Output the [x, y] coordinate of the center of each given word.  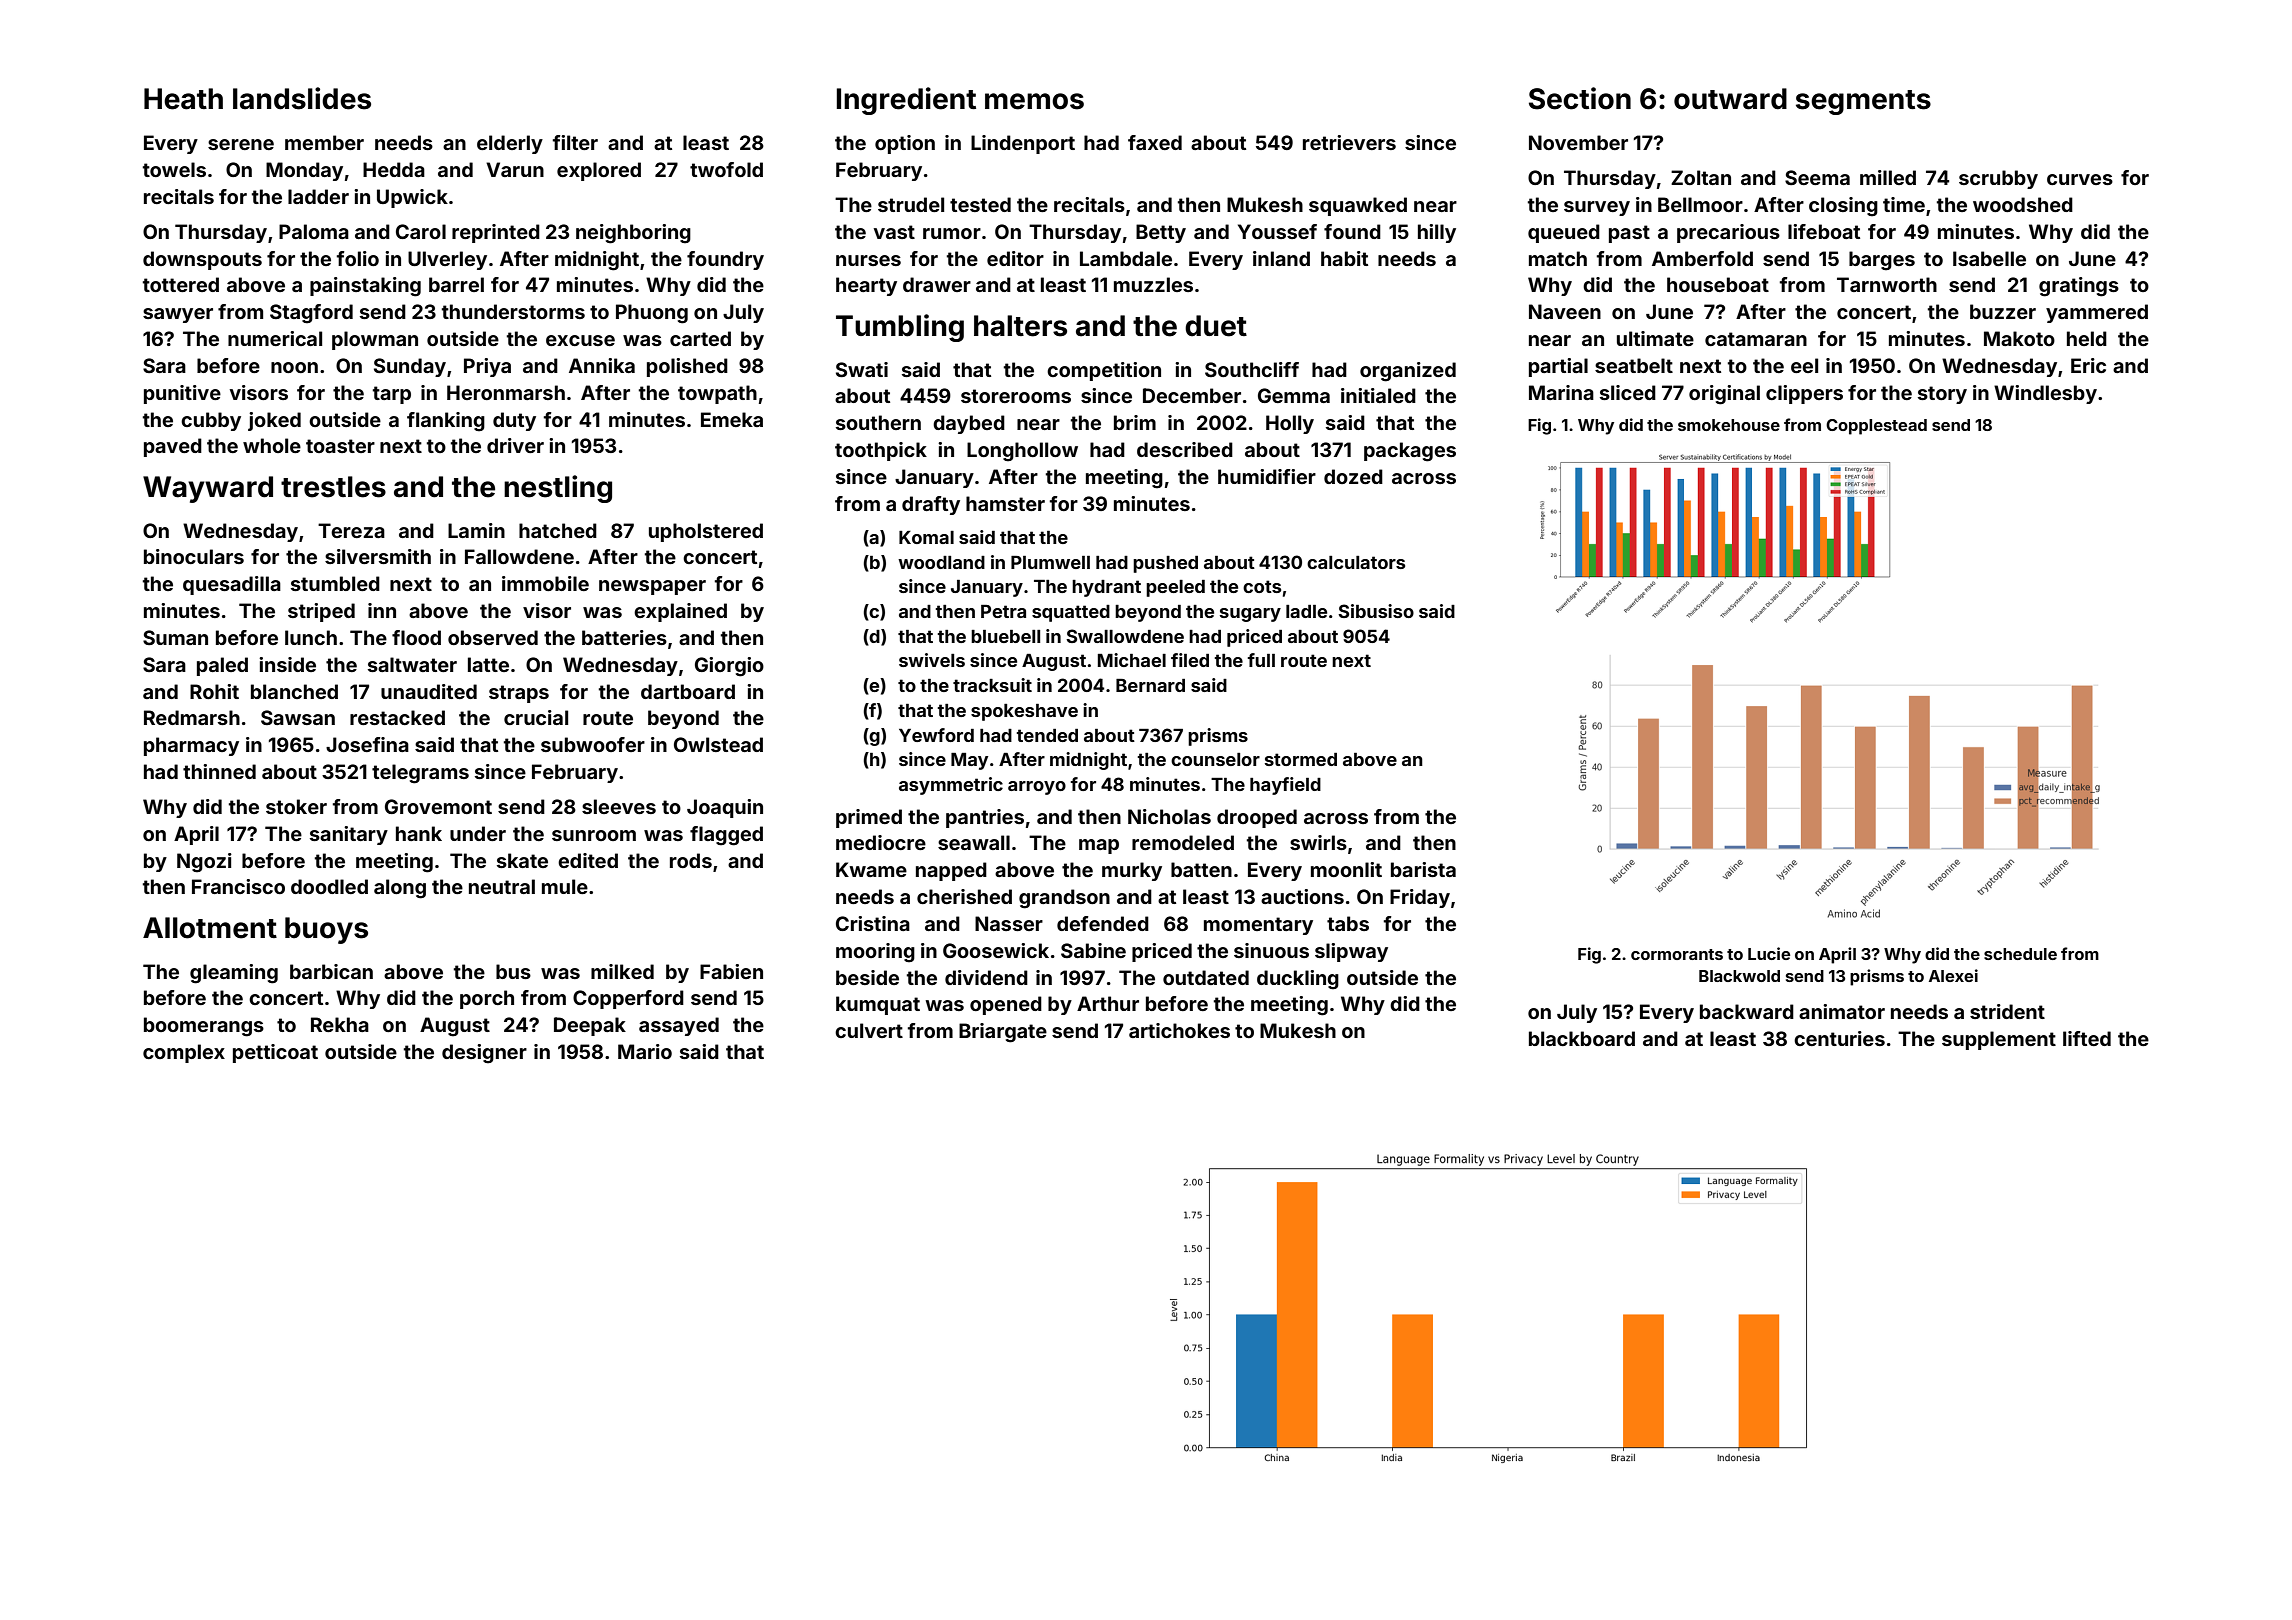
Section [1580, 98]
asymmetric [951, 786]
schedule [2020, 954]
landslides [302, 98]
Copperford [628, 999]
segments [1863, 102]
